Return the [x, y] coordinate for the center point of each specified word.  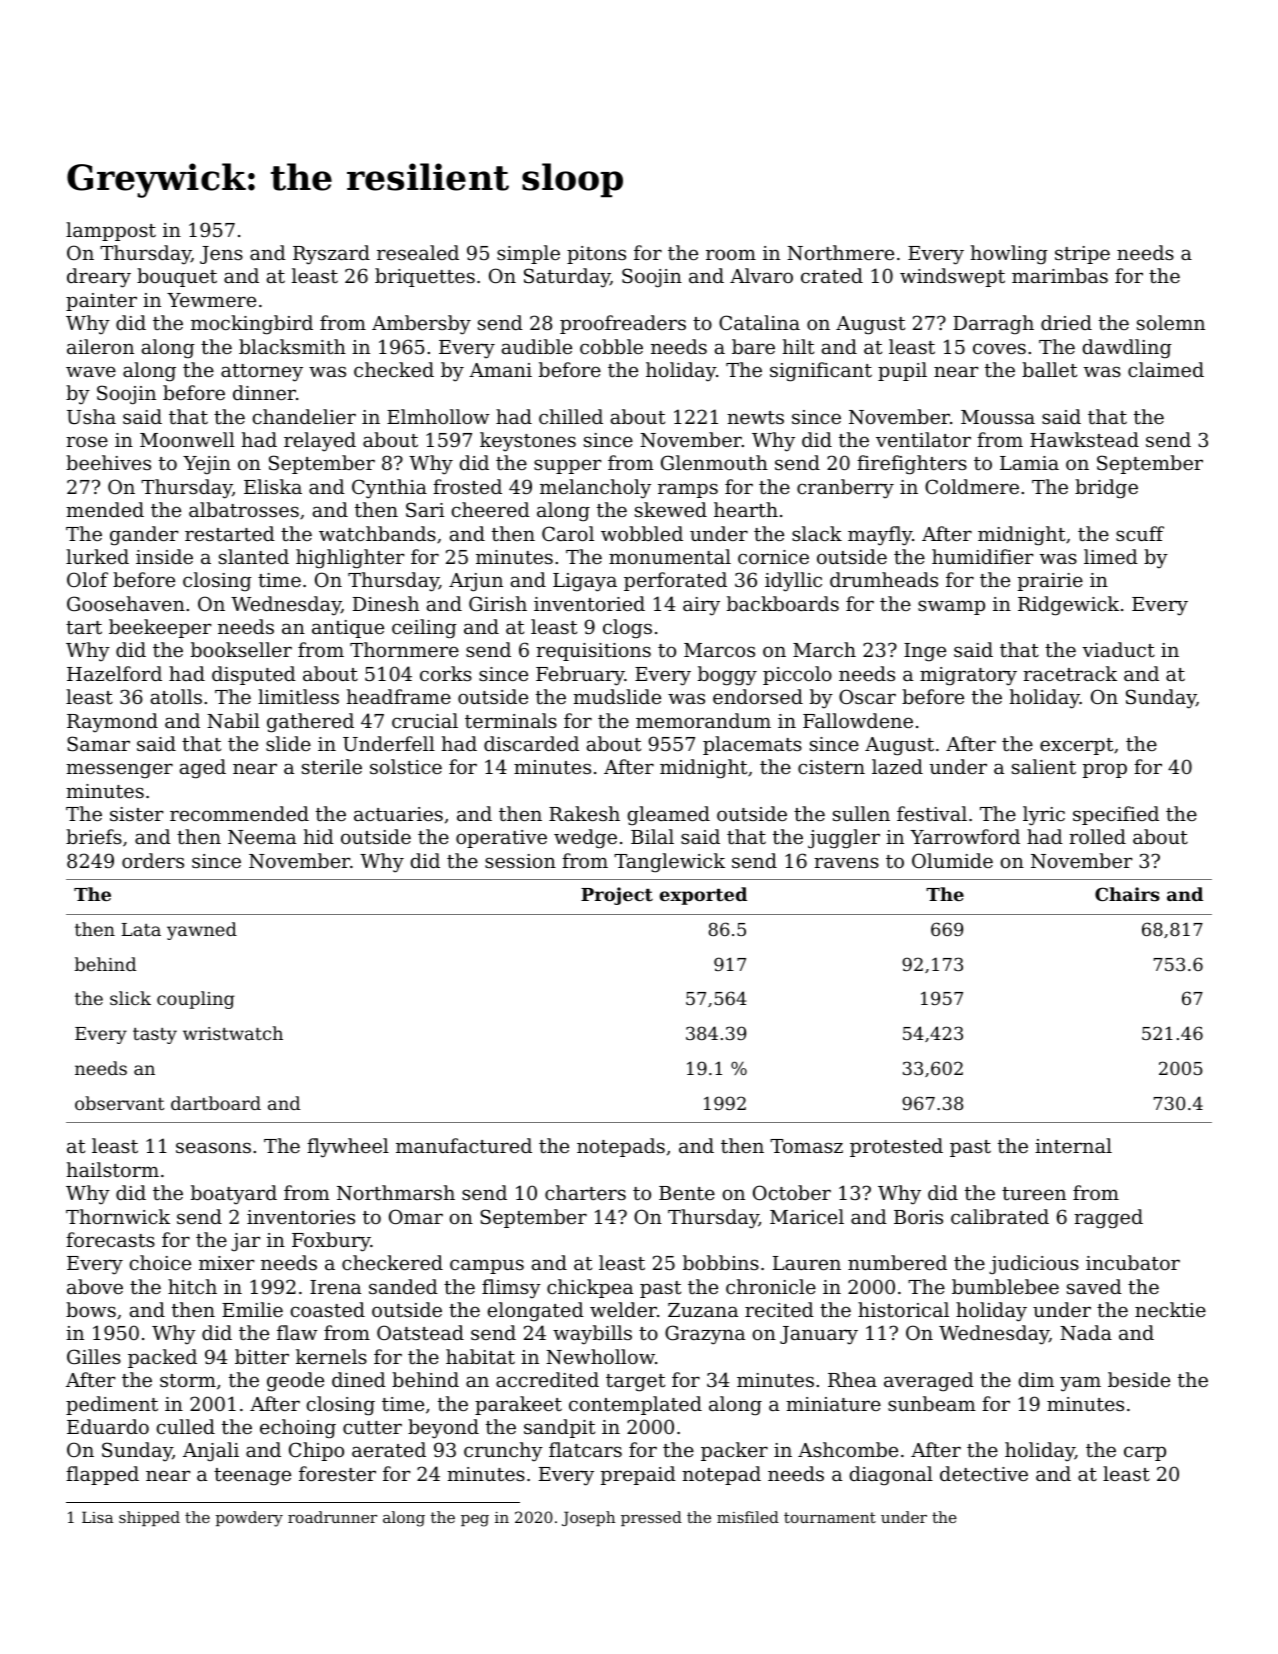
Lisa [97, 1517]
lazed [897, 766]
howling [1009, 255]
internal [1073, 1145]
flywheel [348, 1148]
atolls [176, 696]
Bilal [652, 836]
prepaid [638, 1475]
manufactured [464, 1145]
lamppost [111, 231]
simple [528, 254]
